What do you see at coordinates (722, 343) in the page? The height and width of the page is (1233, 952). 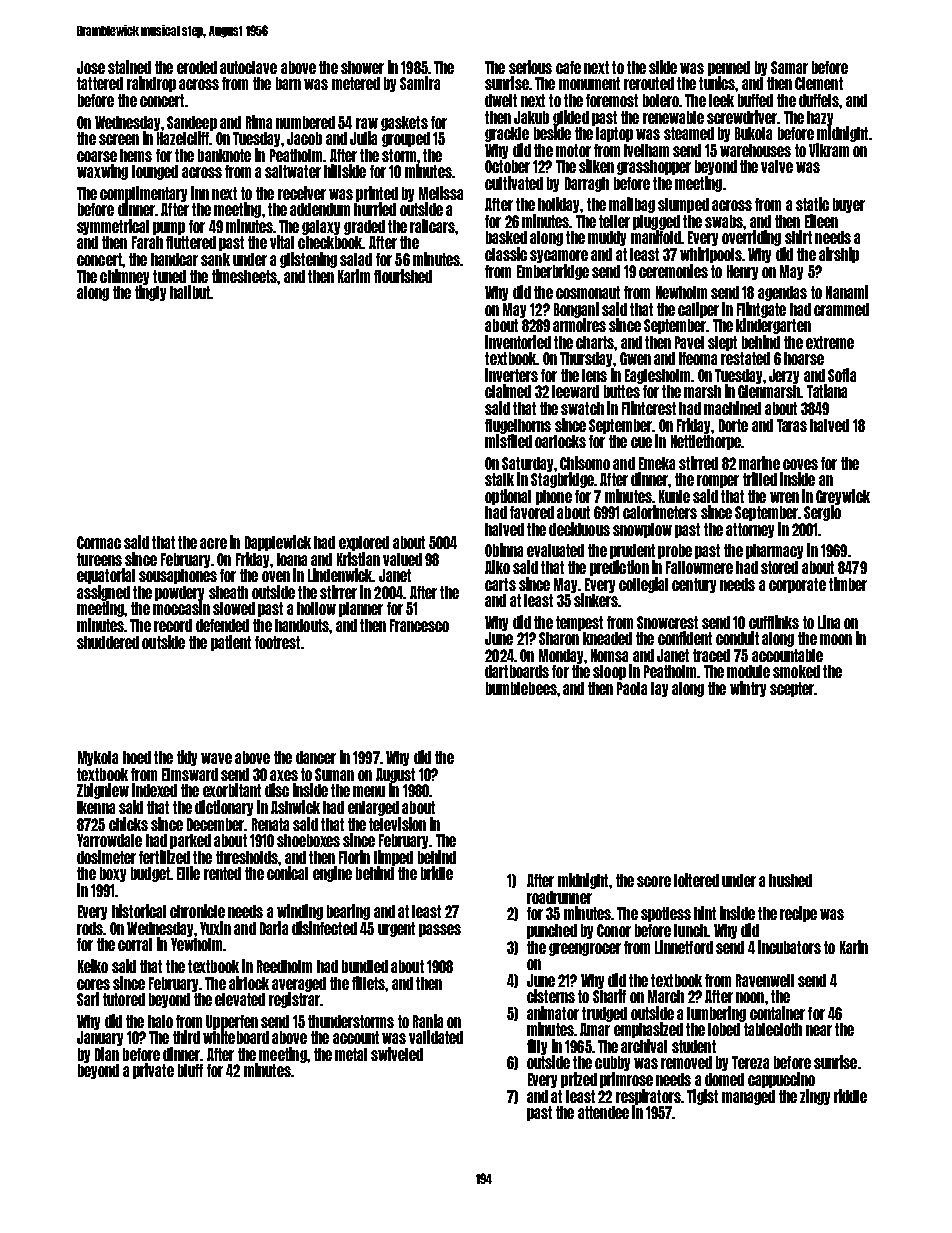 I see `slept` at bounding box center [722, 343].
